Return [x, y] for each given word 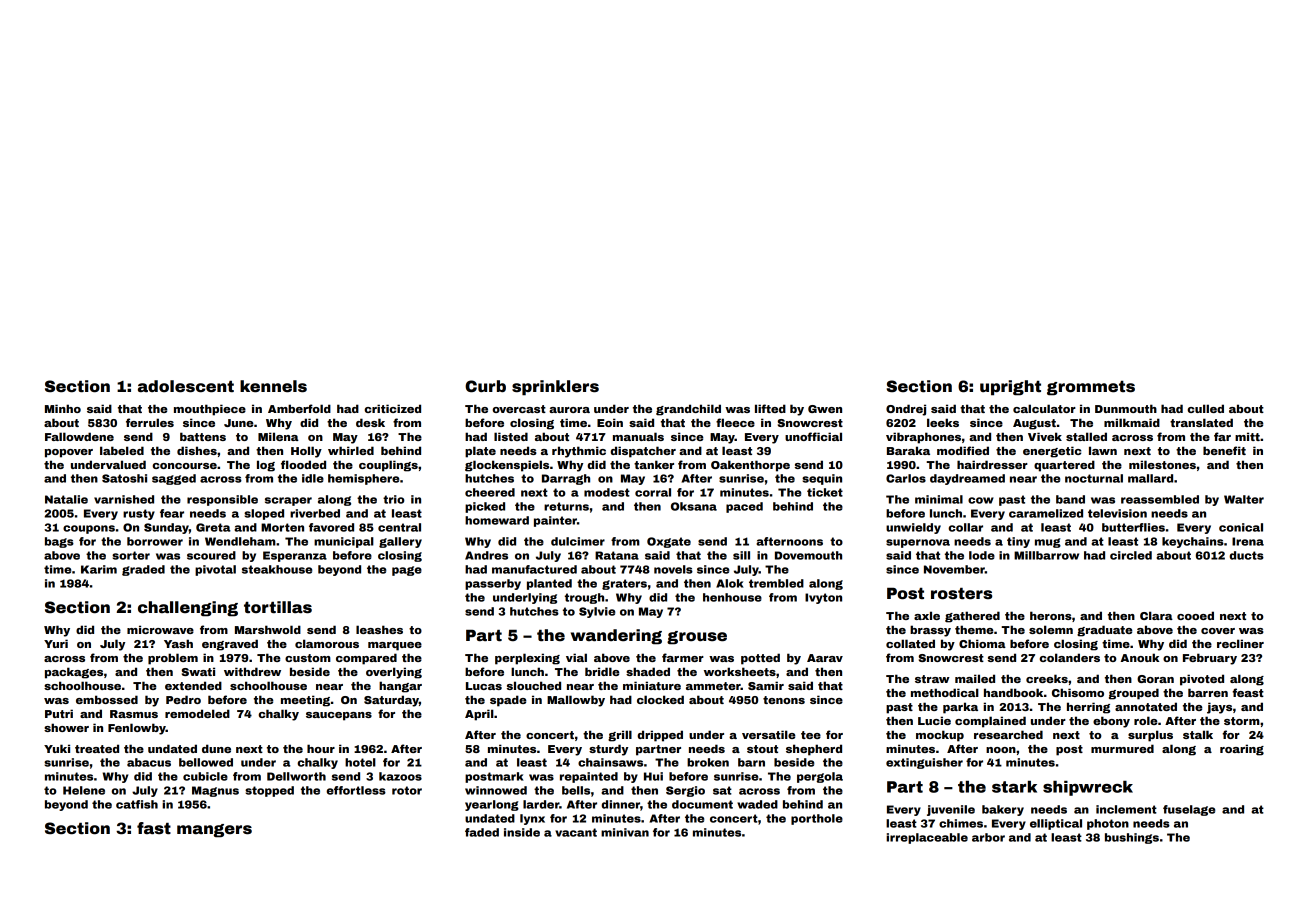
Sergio [685, 791]
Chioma [982, 643]
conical [1241, 527]
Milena [278, 436]
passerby [493, 584]
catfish [137, 804]
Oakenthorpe [750, 466]
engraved [230, 645]
